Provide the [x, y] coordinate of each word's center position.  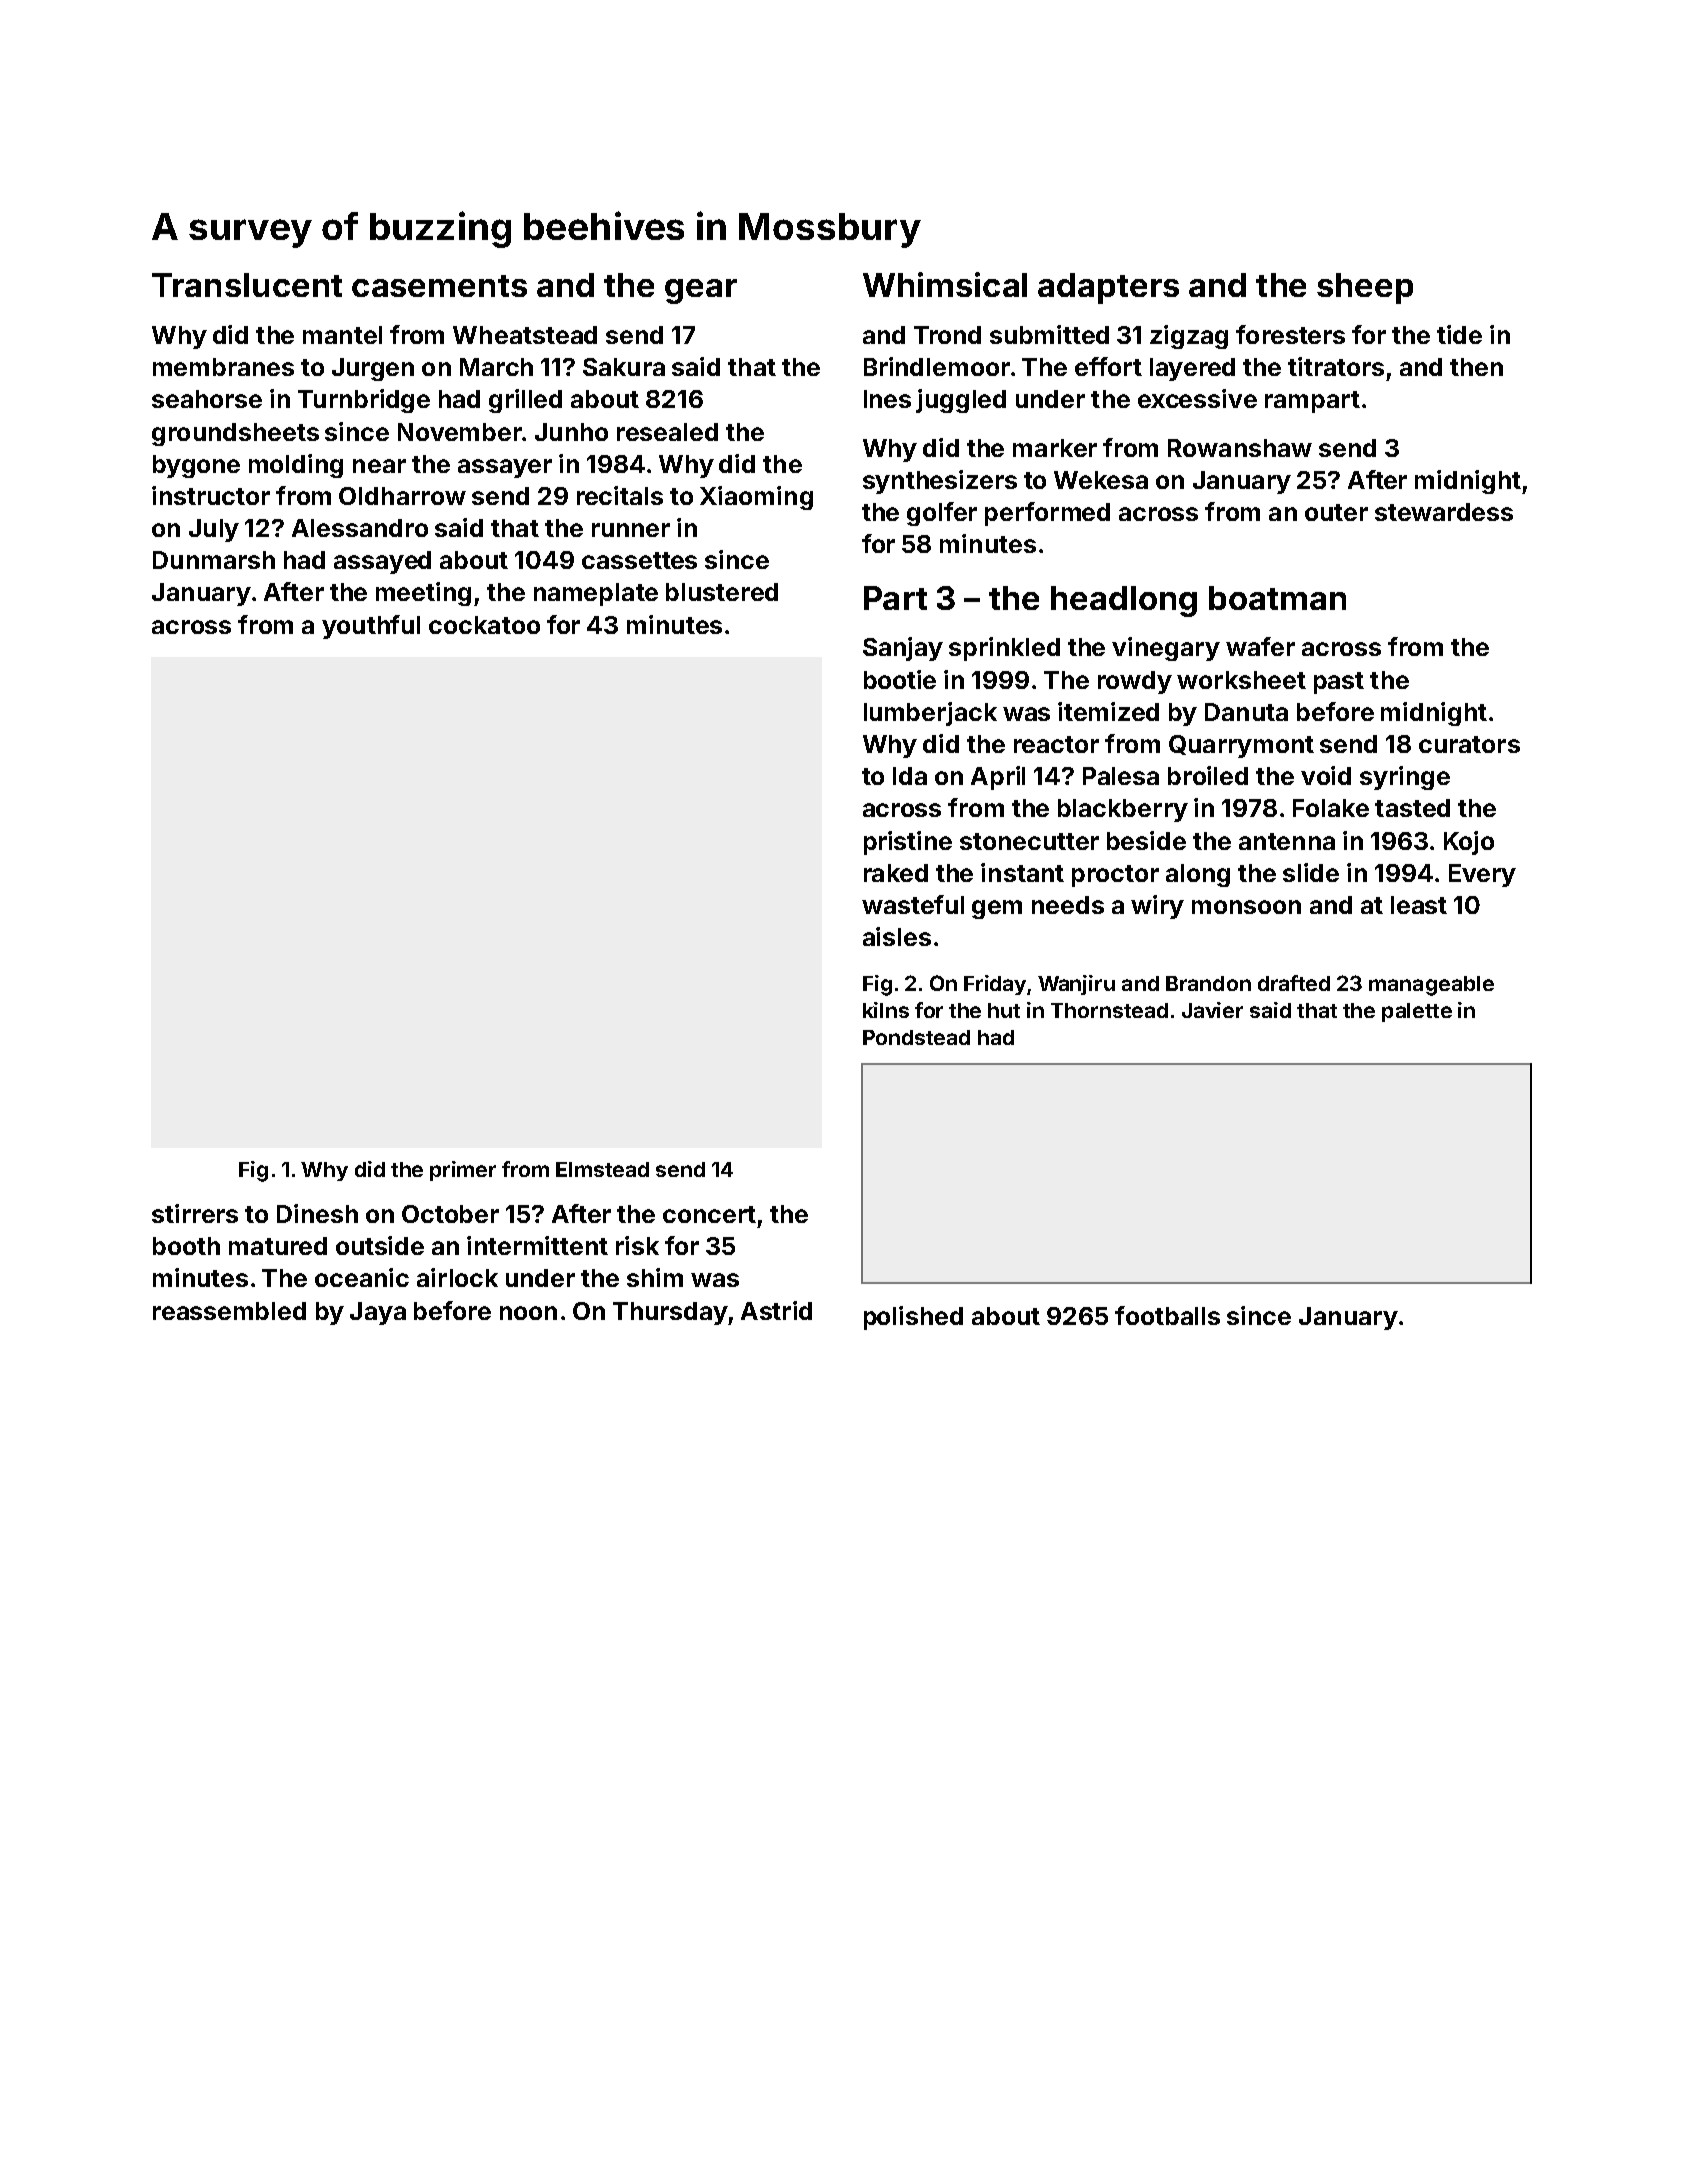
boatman [1277, 598]
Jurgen [373, 369]
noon [528, 1313]
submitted [1049, 334]
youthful [371, 627]
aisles [897, 936]
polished [913, 1318]
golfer [942, 514]
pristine [908, 843]
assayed [382, 562]
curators [1469, 744]
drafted [1294, 983]
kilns [886, 1010]
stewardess [1444, 512]
